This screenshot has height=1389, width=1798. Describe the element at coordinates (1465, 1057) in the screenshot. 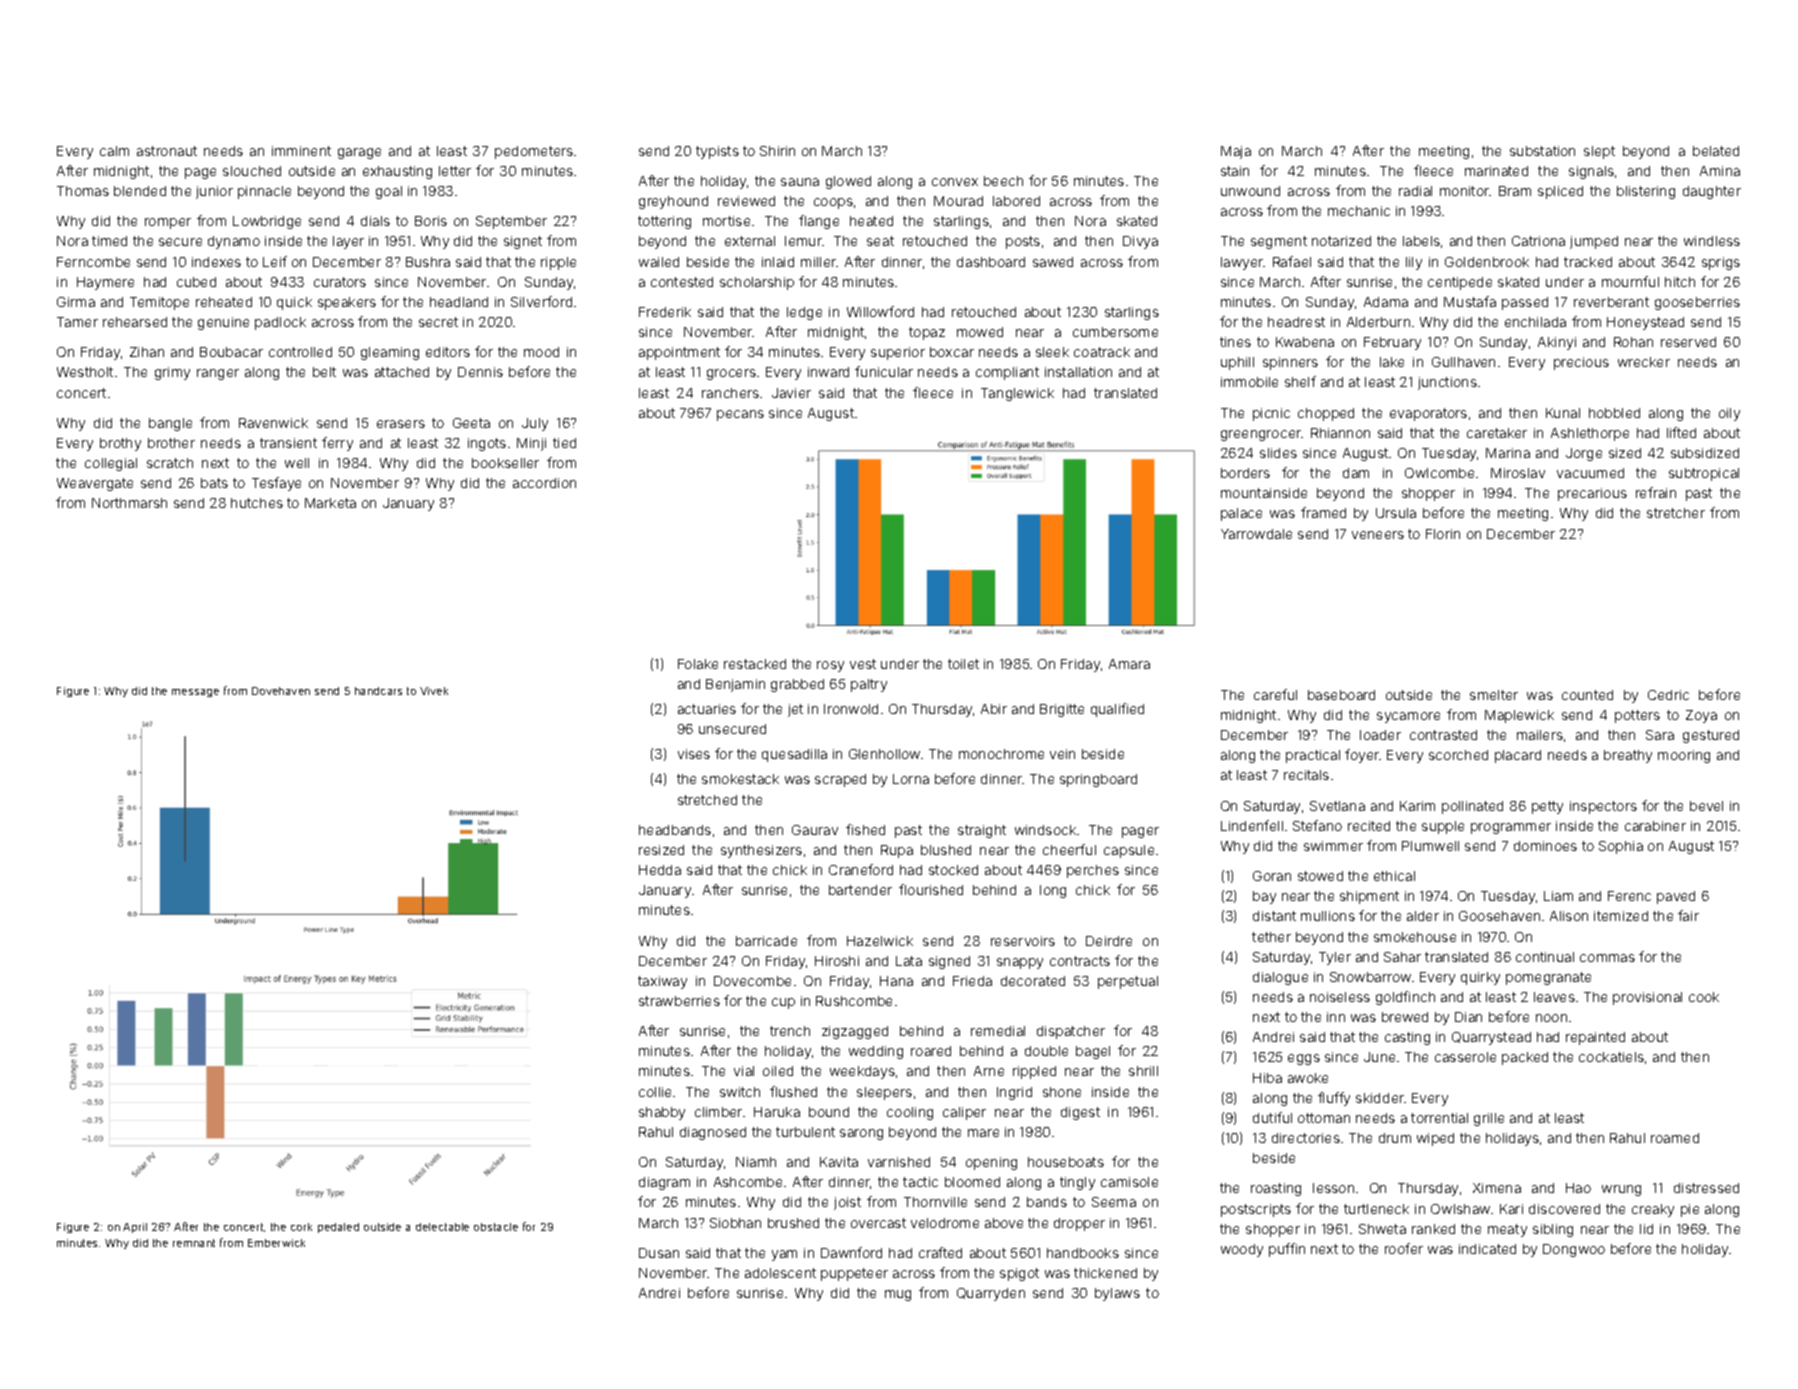

I see `casserole` at that location.
